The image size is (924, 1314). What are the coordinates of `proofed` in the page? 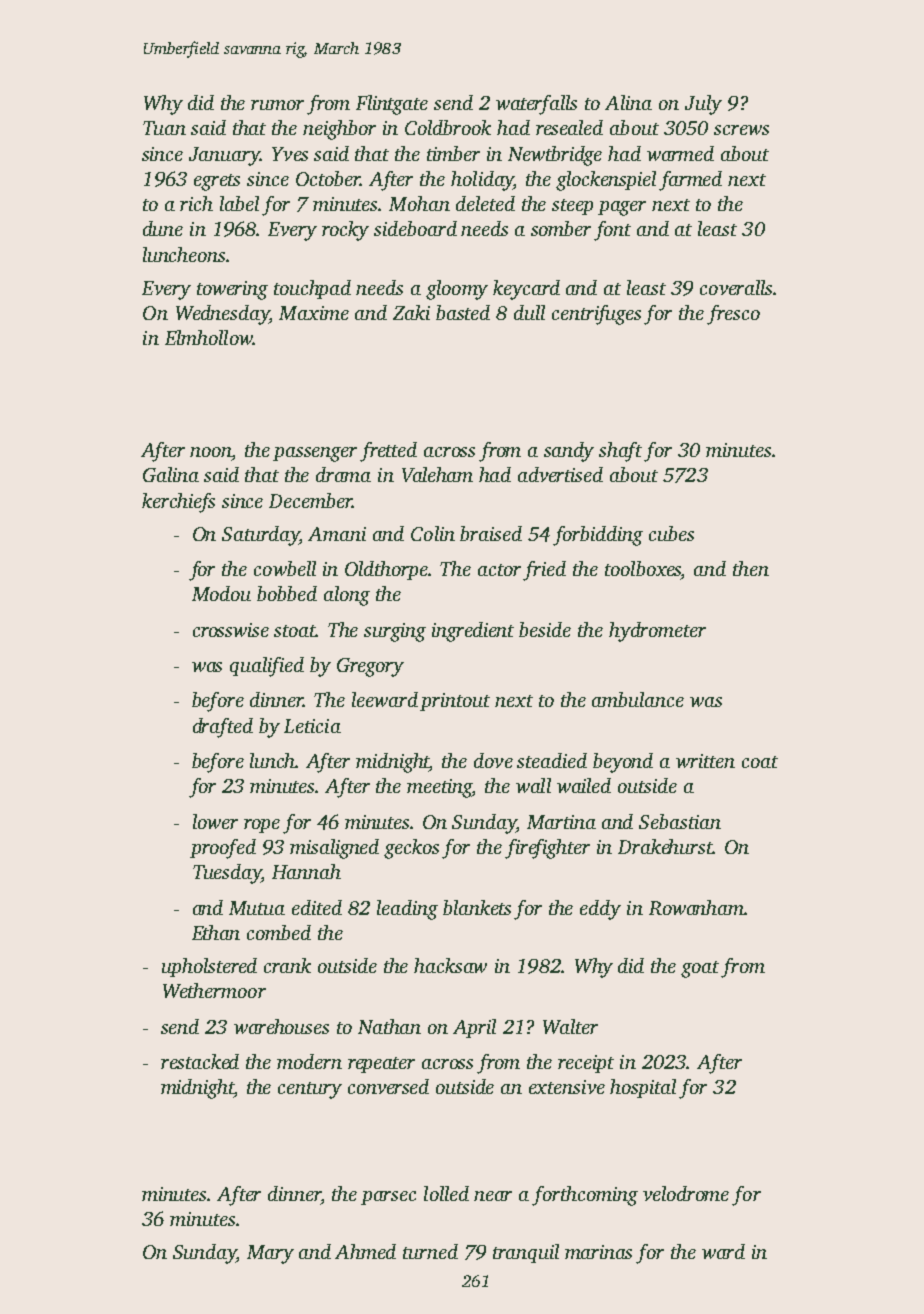 It's located at (223, 849).
